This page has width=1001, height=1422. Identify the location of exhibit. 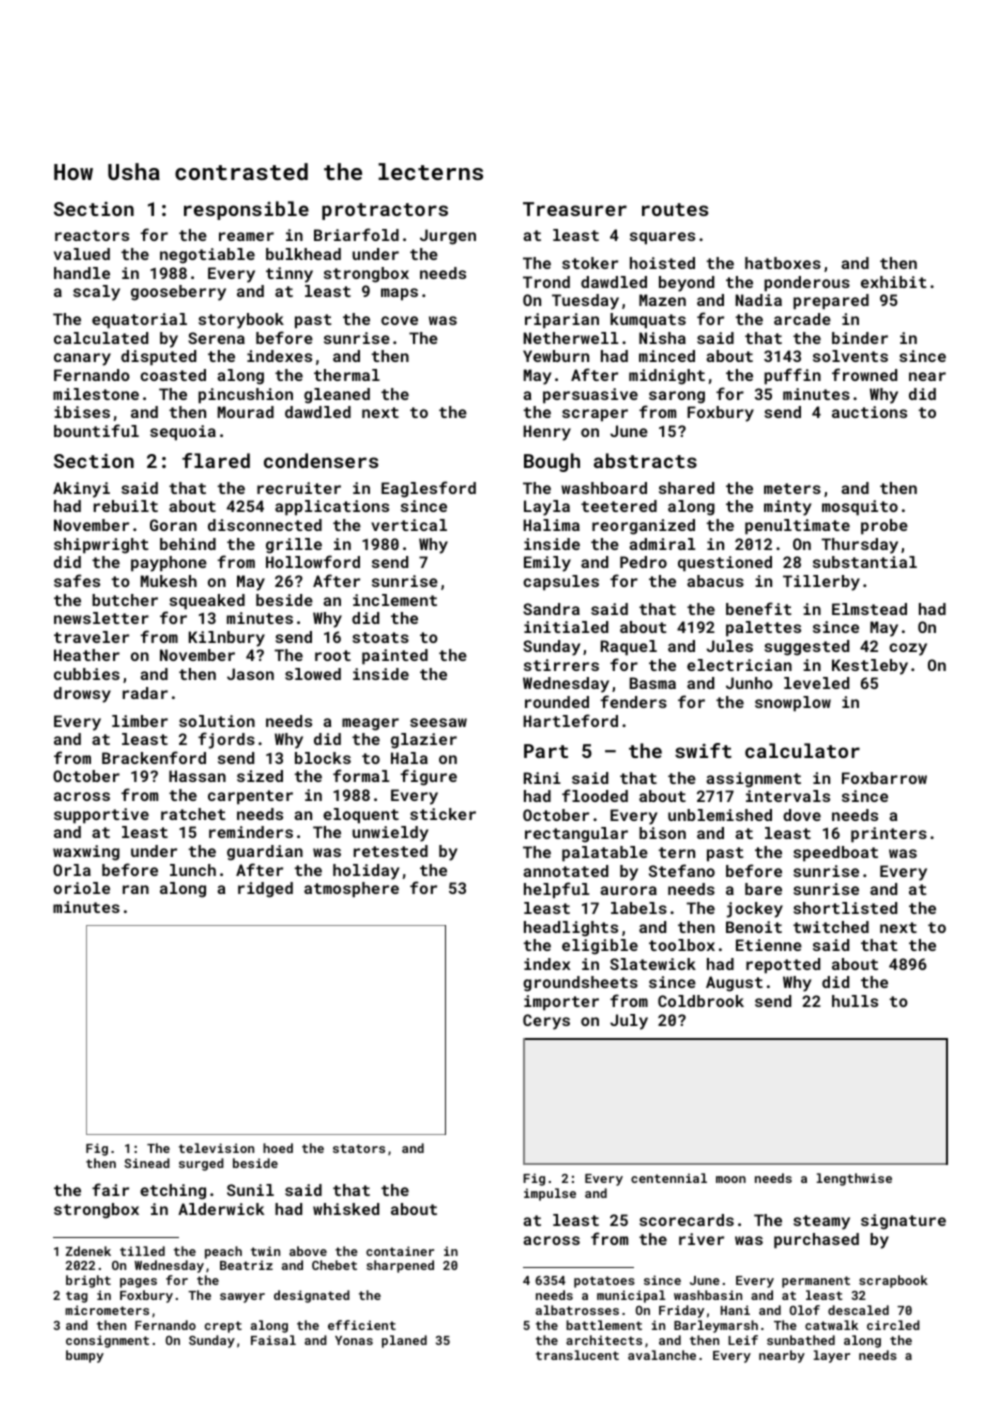
(894, 282).
